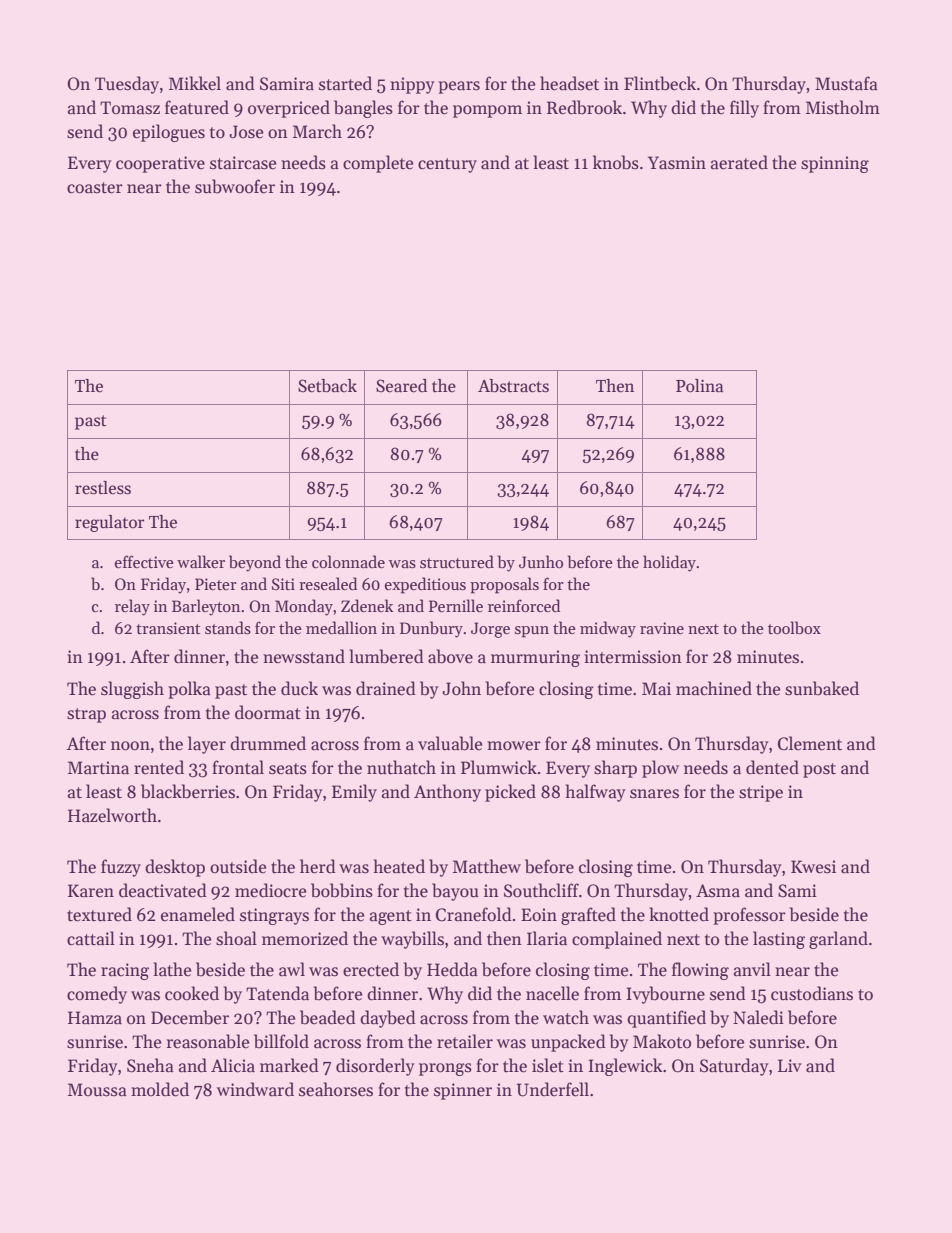 The height and width of the page is (1233, 952). What do you see at coordinates (569, 83) in the page?
I see `headset` at bounding box center [569, 83].
